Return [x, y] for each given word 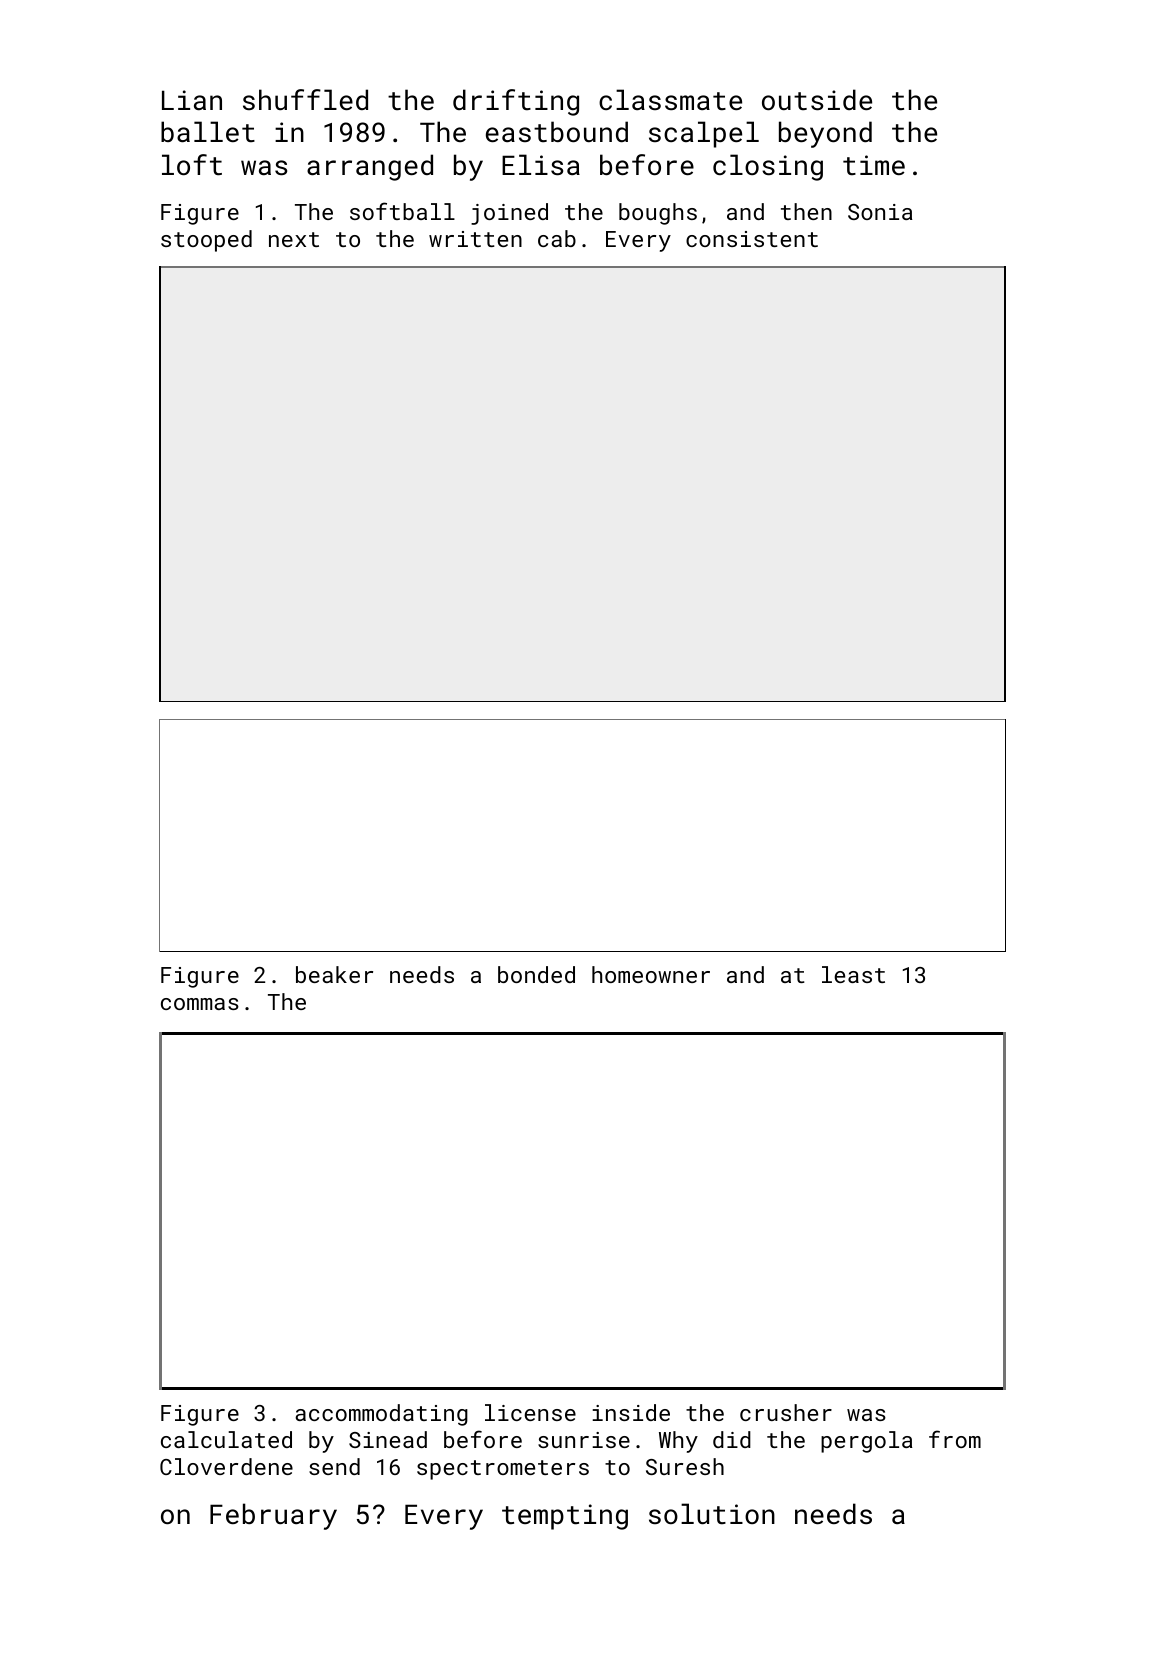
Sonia [880, 212]
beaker [334, 974]
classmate [670, 99]
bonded [536, 974]
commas [200, 1004]
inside [631, 1412]
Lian [192, 100]
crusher [786, 1412]
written [475, 239]
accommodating [381, 1415]
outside [817, 100]
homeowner [651, 974]
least [853, 974]
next [294, 239]
